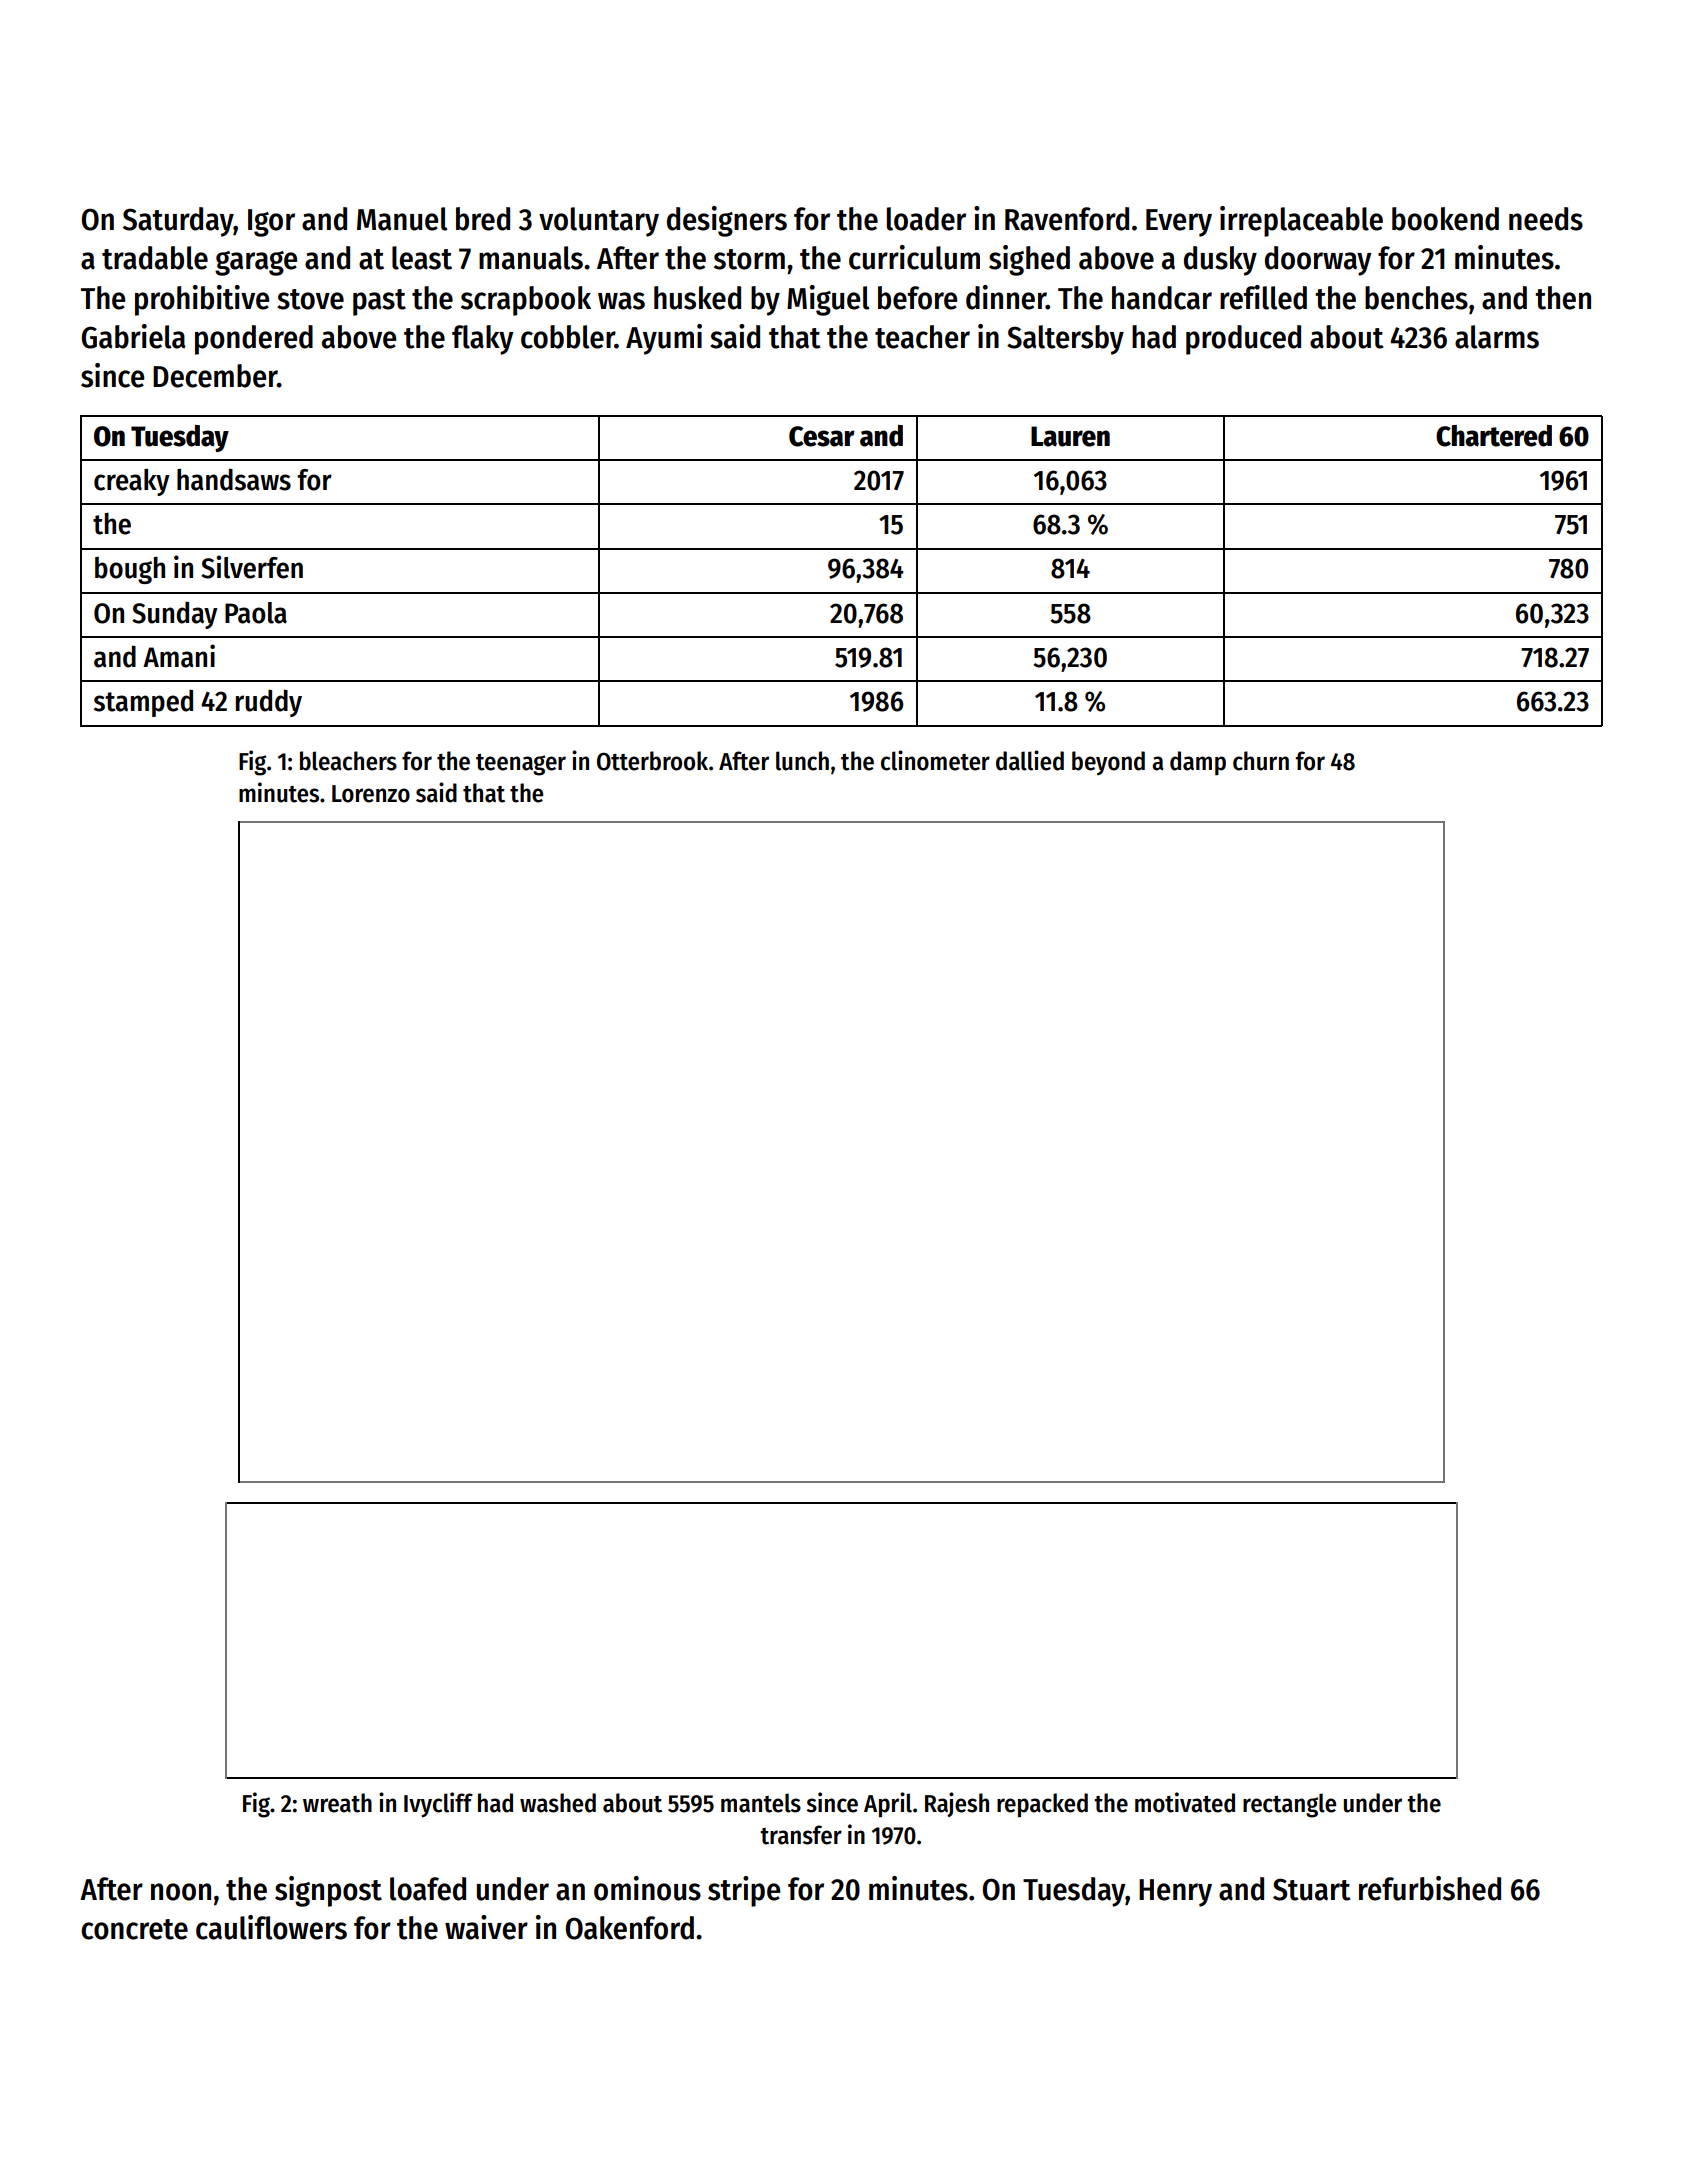 The width and height of the screenshot is (1683, 2178). What do you see at coordinates (483, 219) in the screenshot?
I see `bred` at bounding box center [483, 219].
